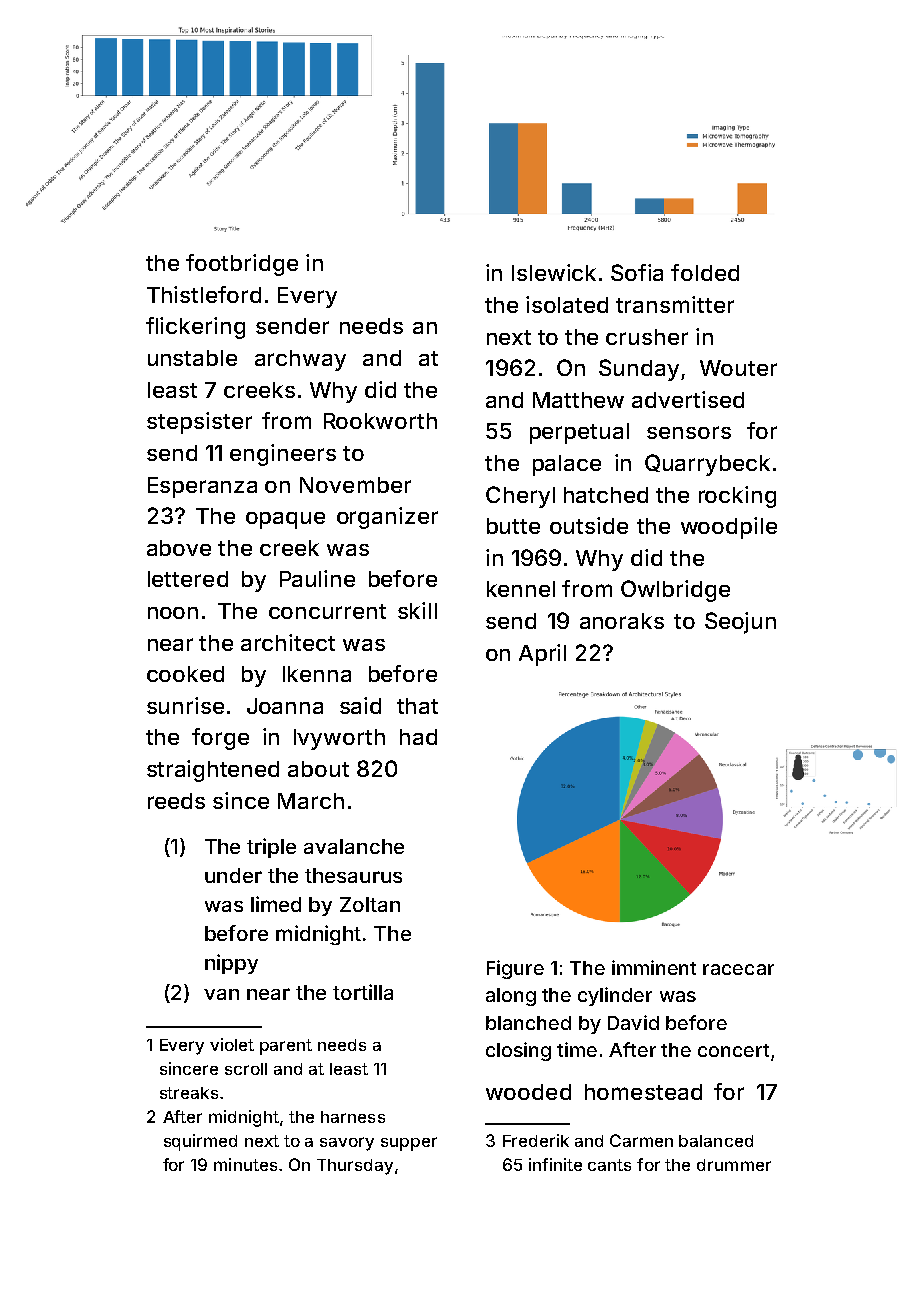 This image has height=1311, width=924. Describe the element at coordinates (285, 706) in the image. I see `Joanna` at that location.
